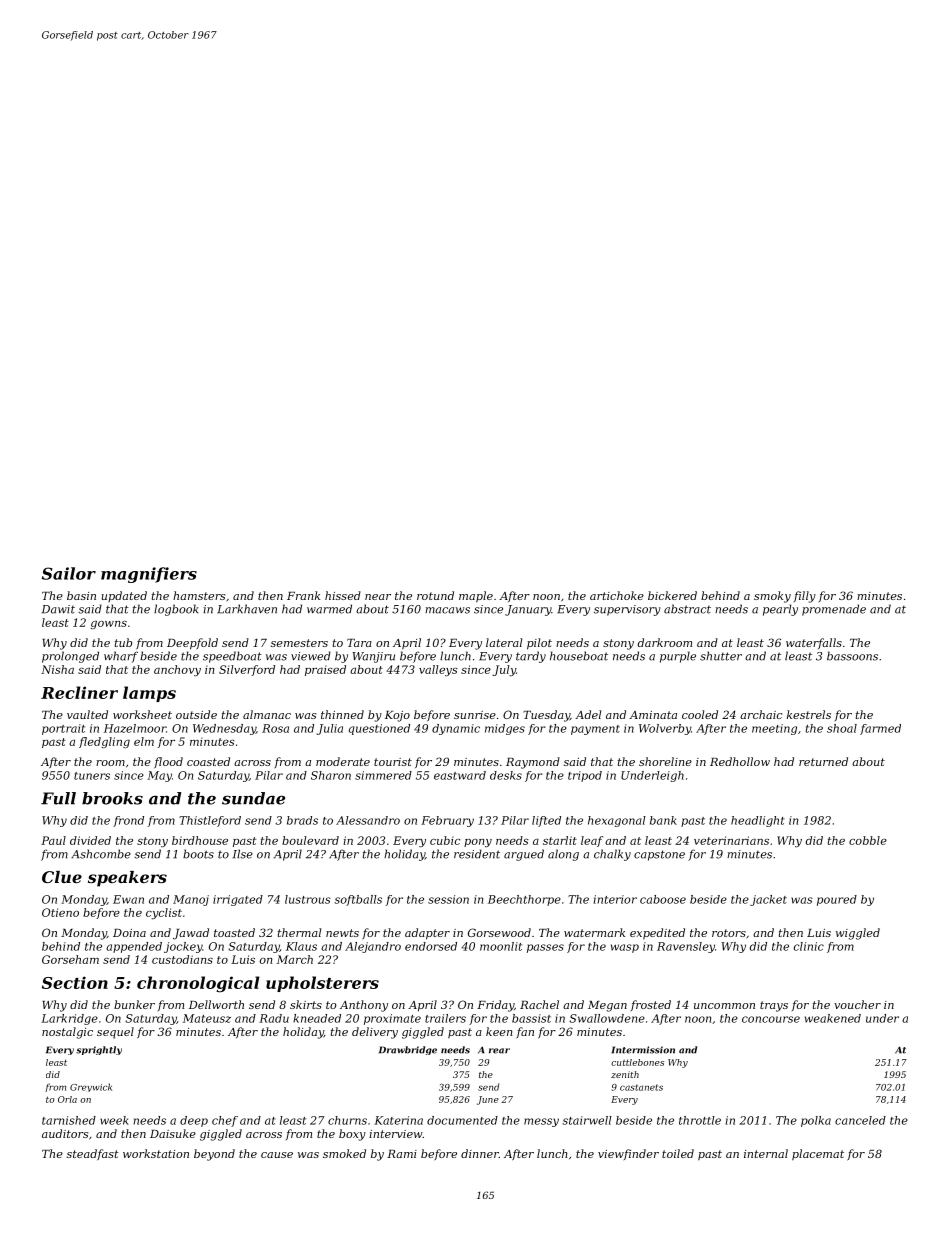  I want to click on filly, so click(805, 597).
